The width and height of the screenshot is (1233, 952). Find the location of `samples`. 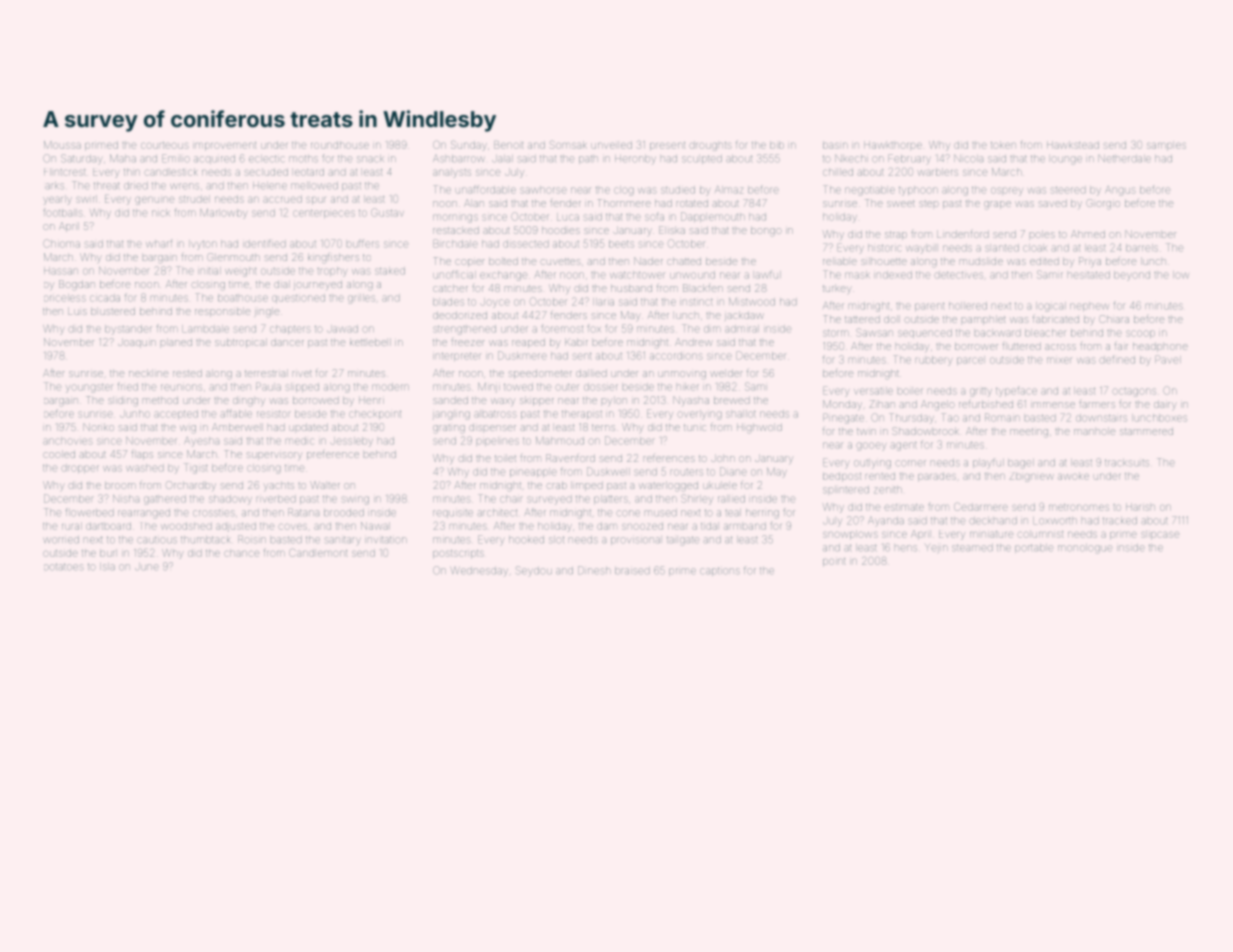

samples is located at coordinates (1166, 146).
